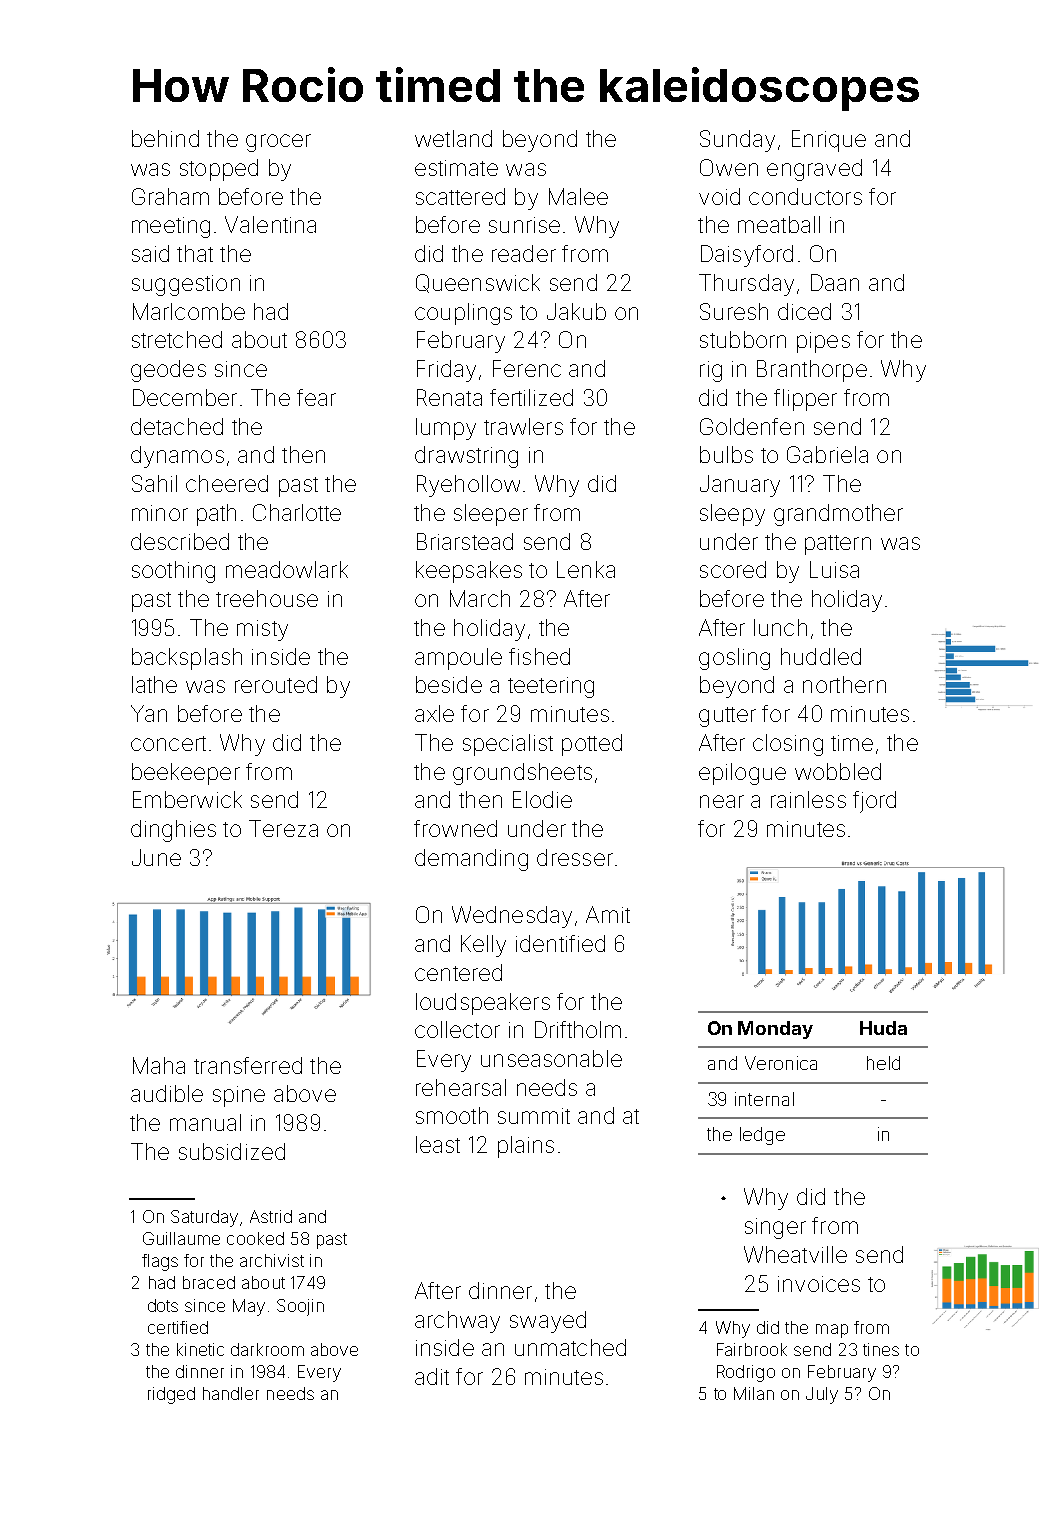  Describe the element at coordinates (722, 801) in the screenshot. I see `near` at that location.
